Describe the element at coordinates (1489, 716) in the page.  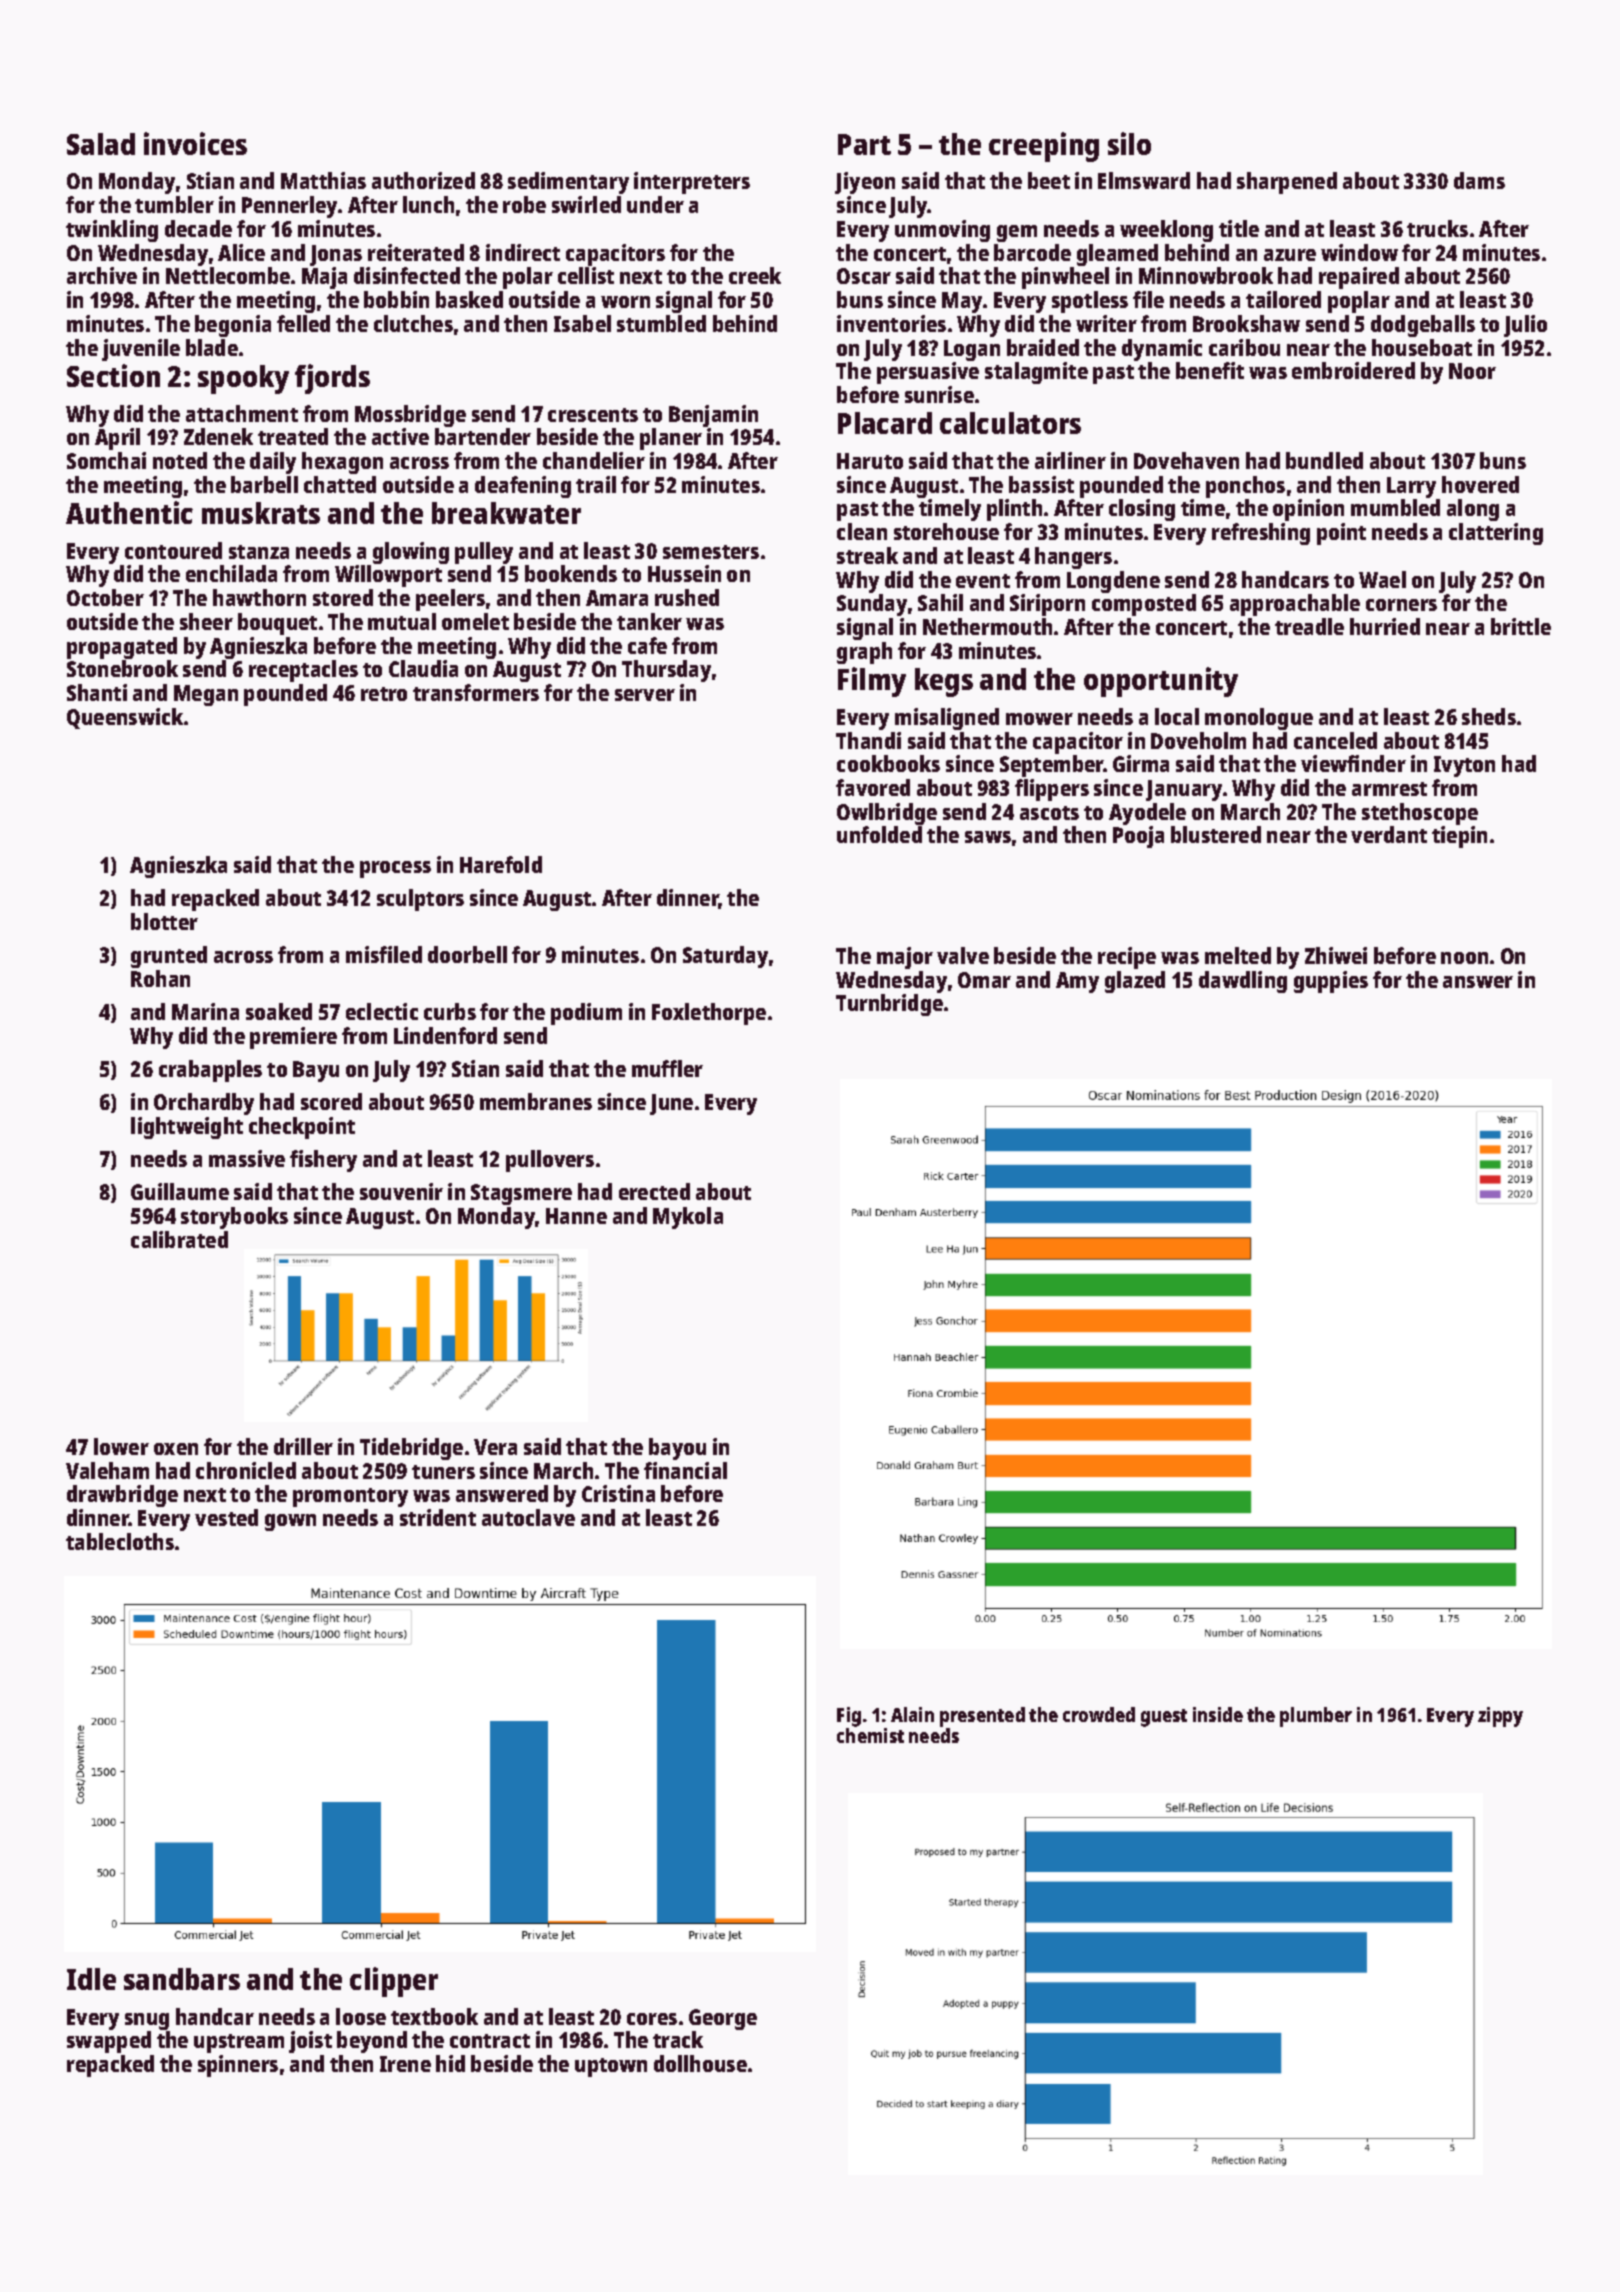
I see `sheds` at that location.
